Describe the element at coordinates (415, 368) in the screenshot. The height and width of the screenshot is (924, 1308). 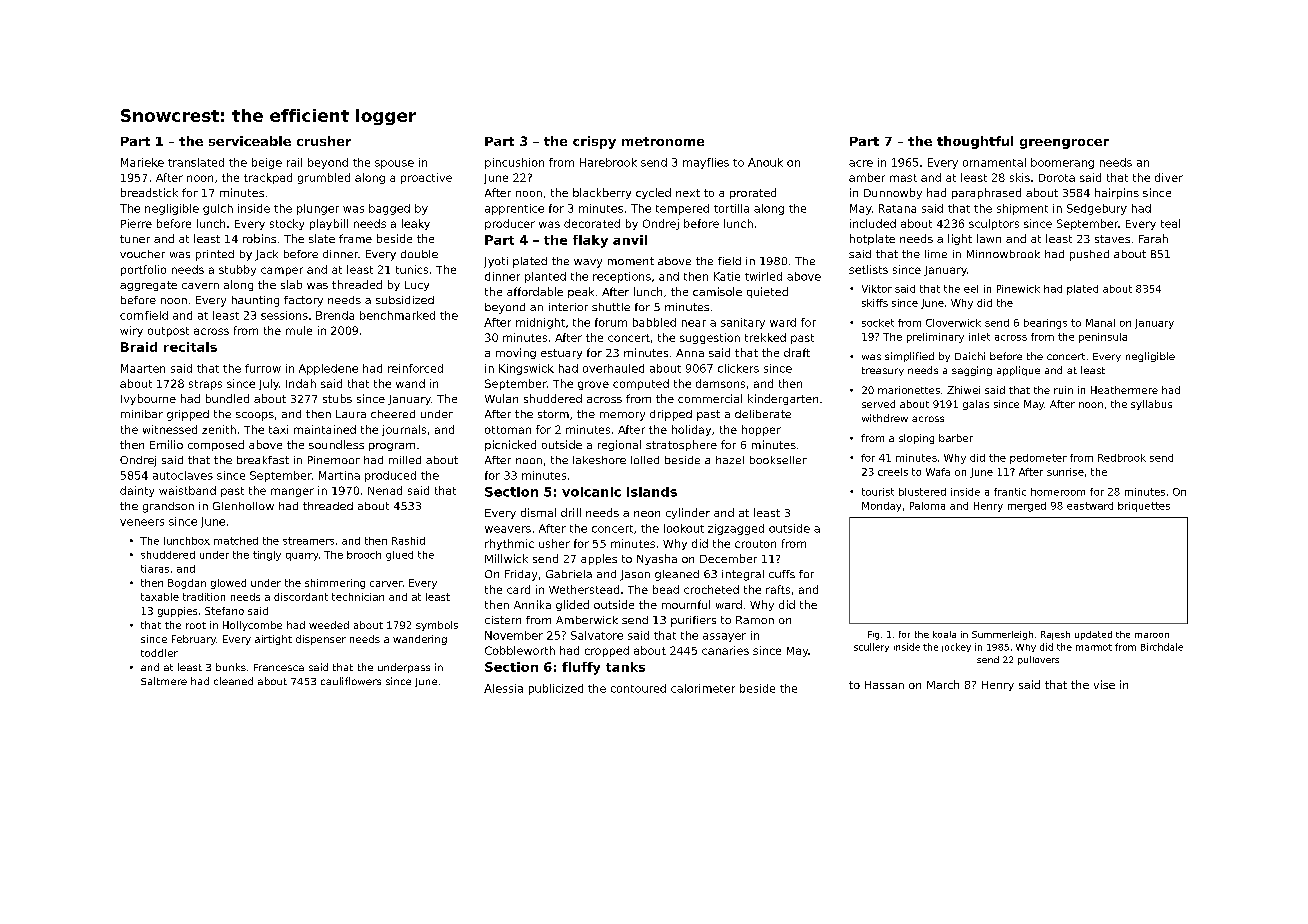
I see `reinforced` at that location.
